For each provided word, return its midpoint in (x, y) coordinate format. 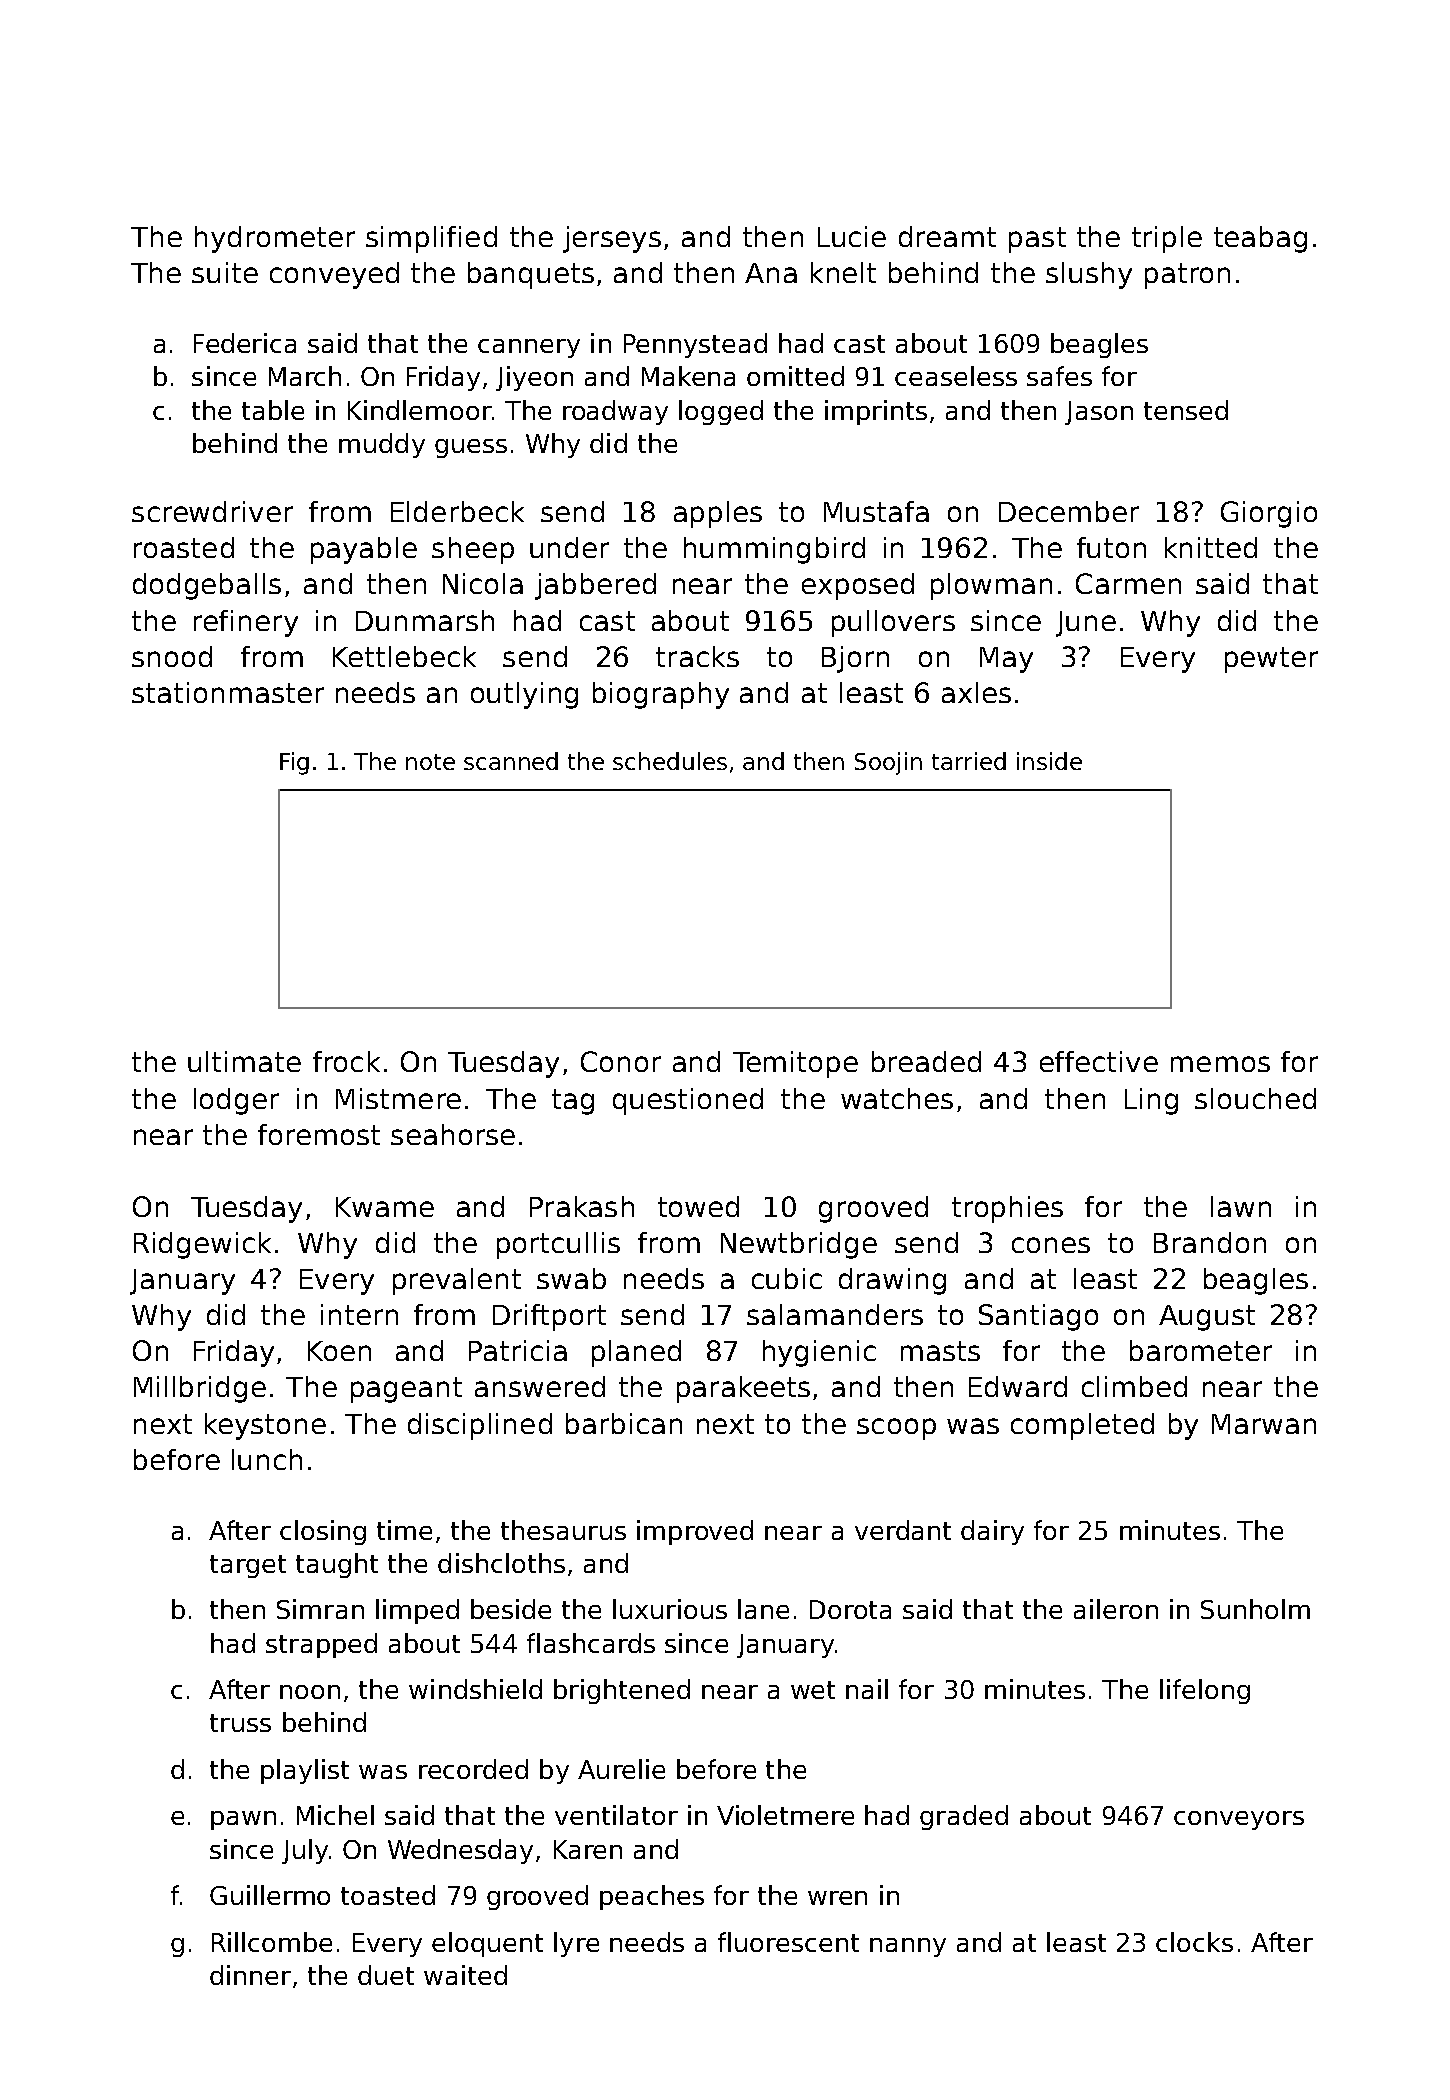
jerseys (612, 239)
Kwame (385, 1207)
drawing (892, 1281)
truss (240, 1723)
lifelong (1205, 1691)
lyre (576, 1944)
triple (1167, 239)
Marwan (1264, 1424)
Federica (245, 343)
